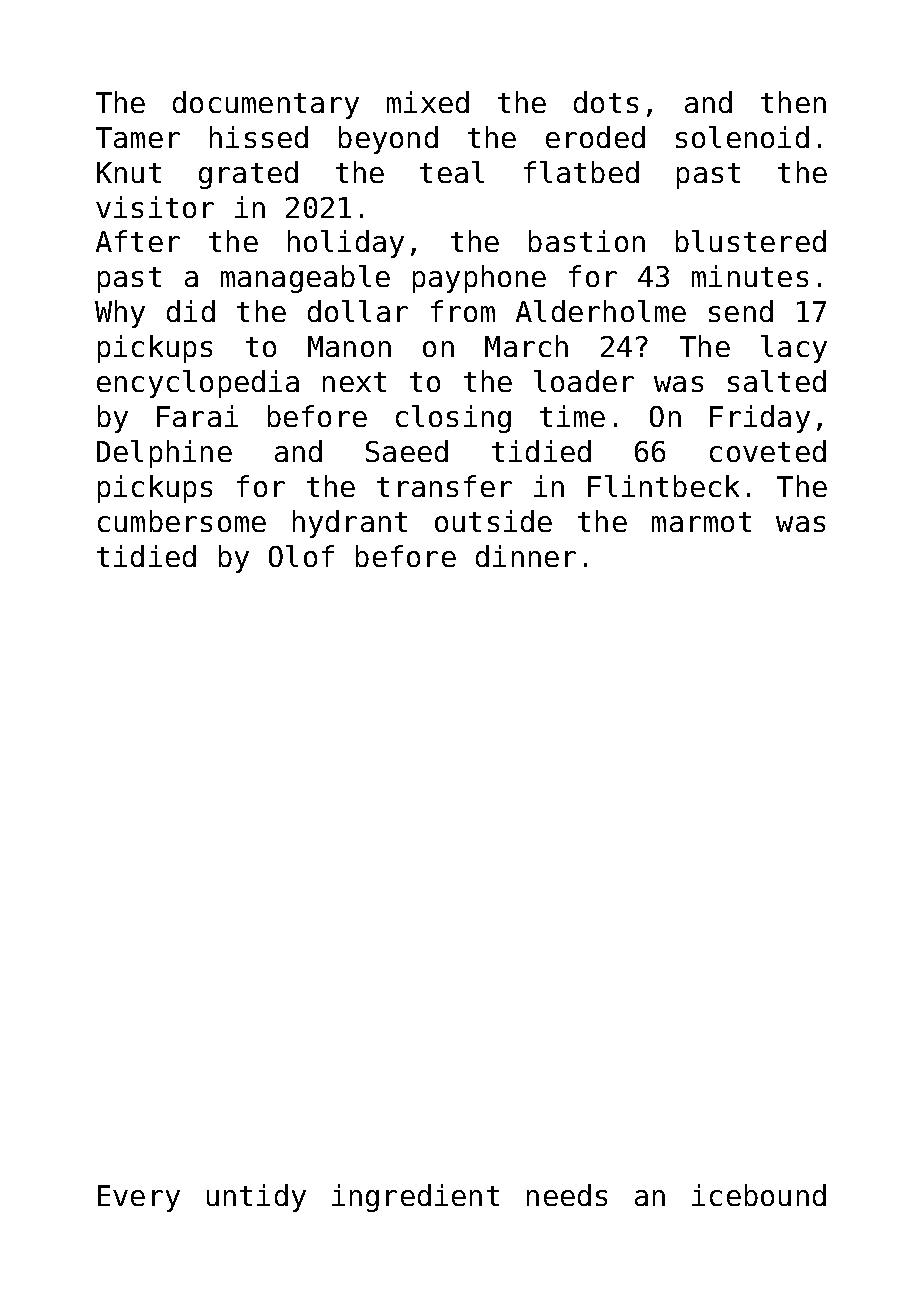  Describe the element at coordinates (182, 521) in the document. I see `cumbersome` at that location.
